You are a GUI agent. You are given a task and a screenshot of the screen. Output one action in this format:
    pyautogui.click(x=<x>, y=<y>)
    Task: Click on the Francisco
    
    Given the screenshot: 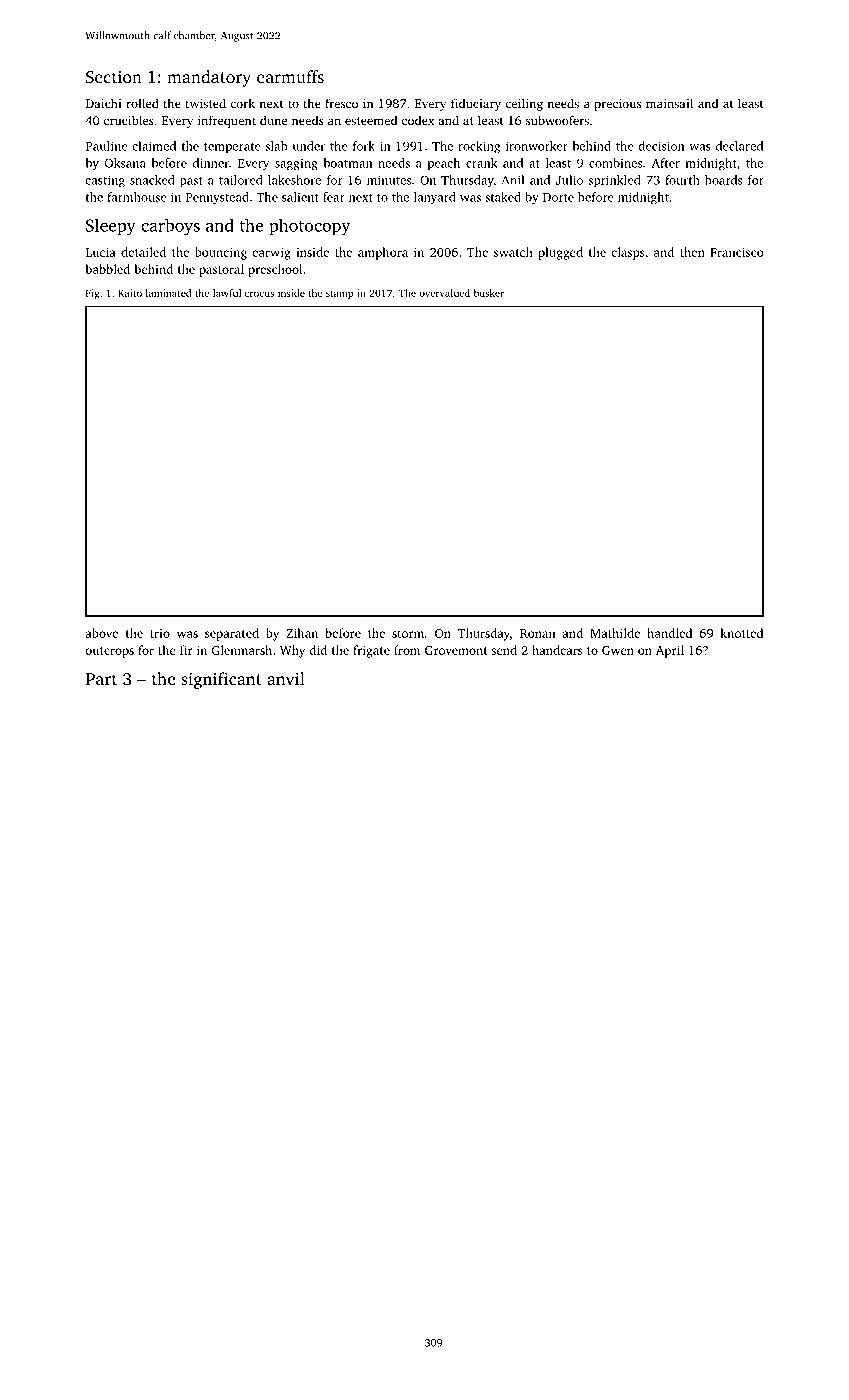 What is the action you would take?
    pyautogui.click(x=737, y=252)
